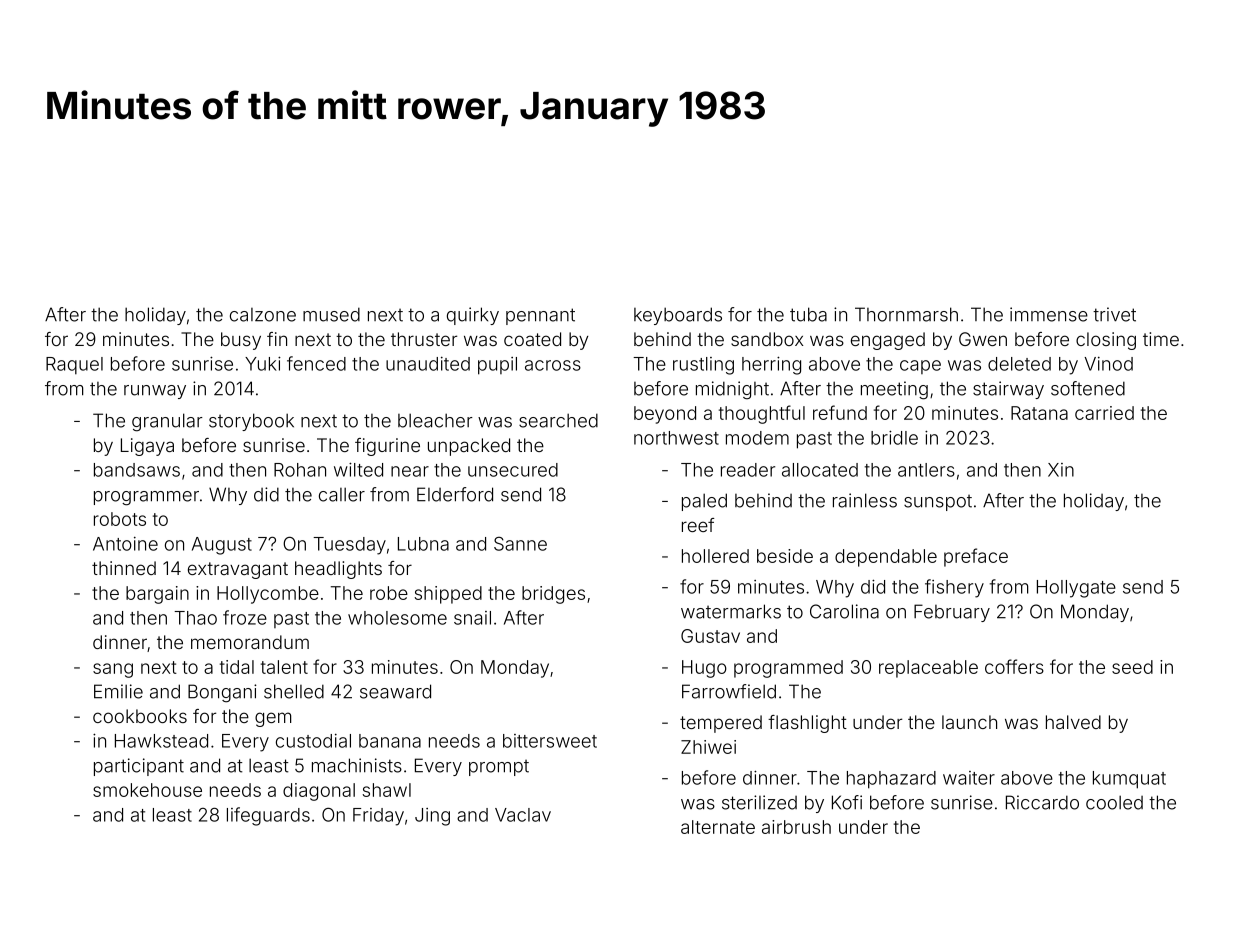 The width and height of the screenshot is (1233, 952). Describe the element at coordinates (886, 558) in the screenshot. I see `dependable` at that location.
